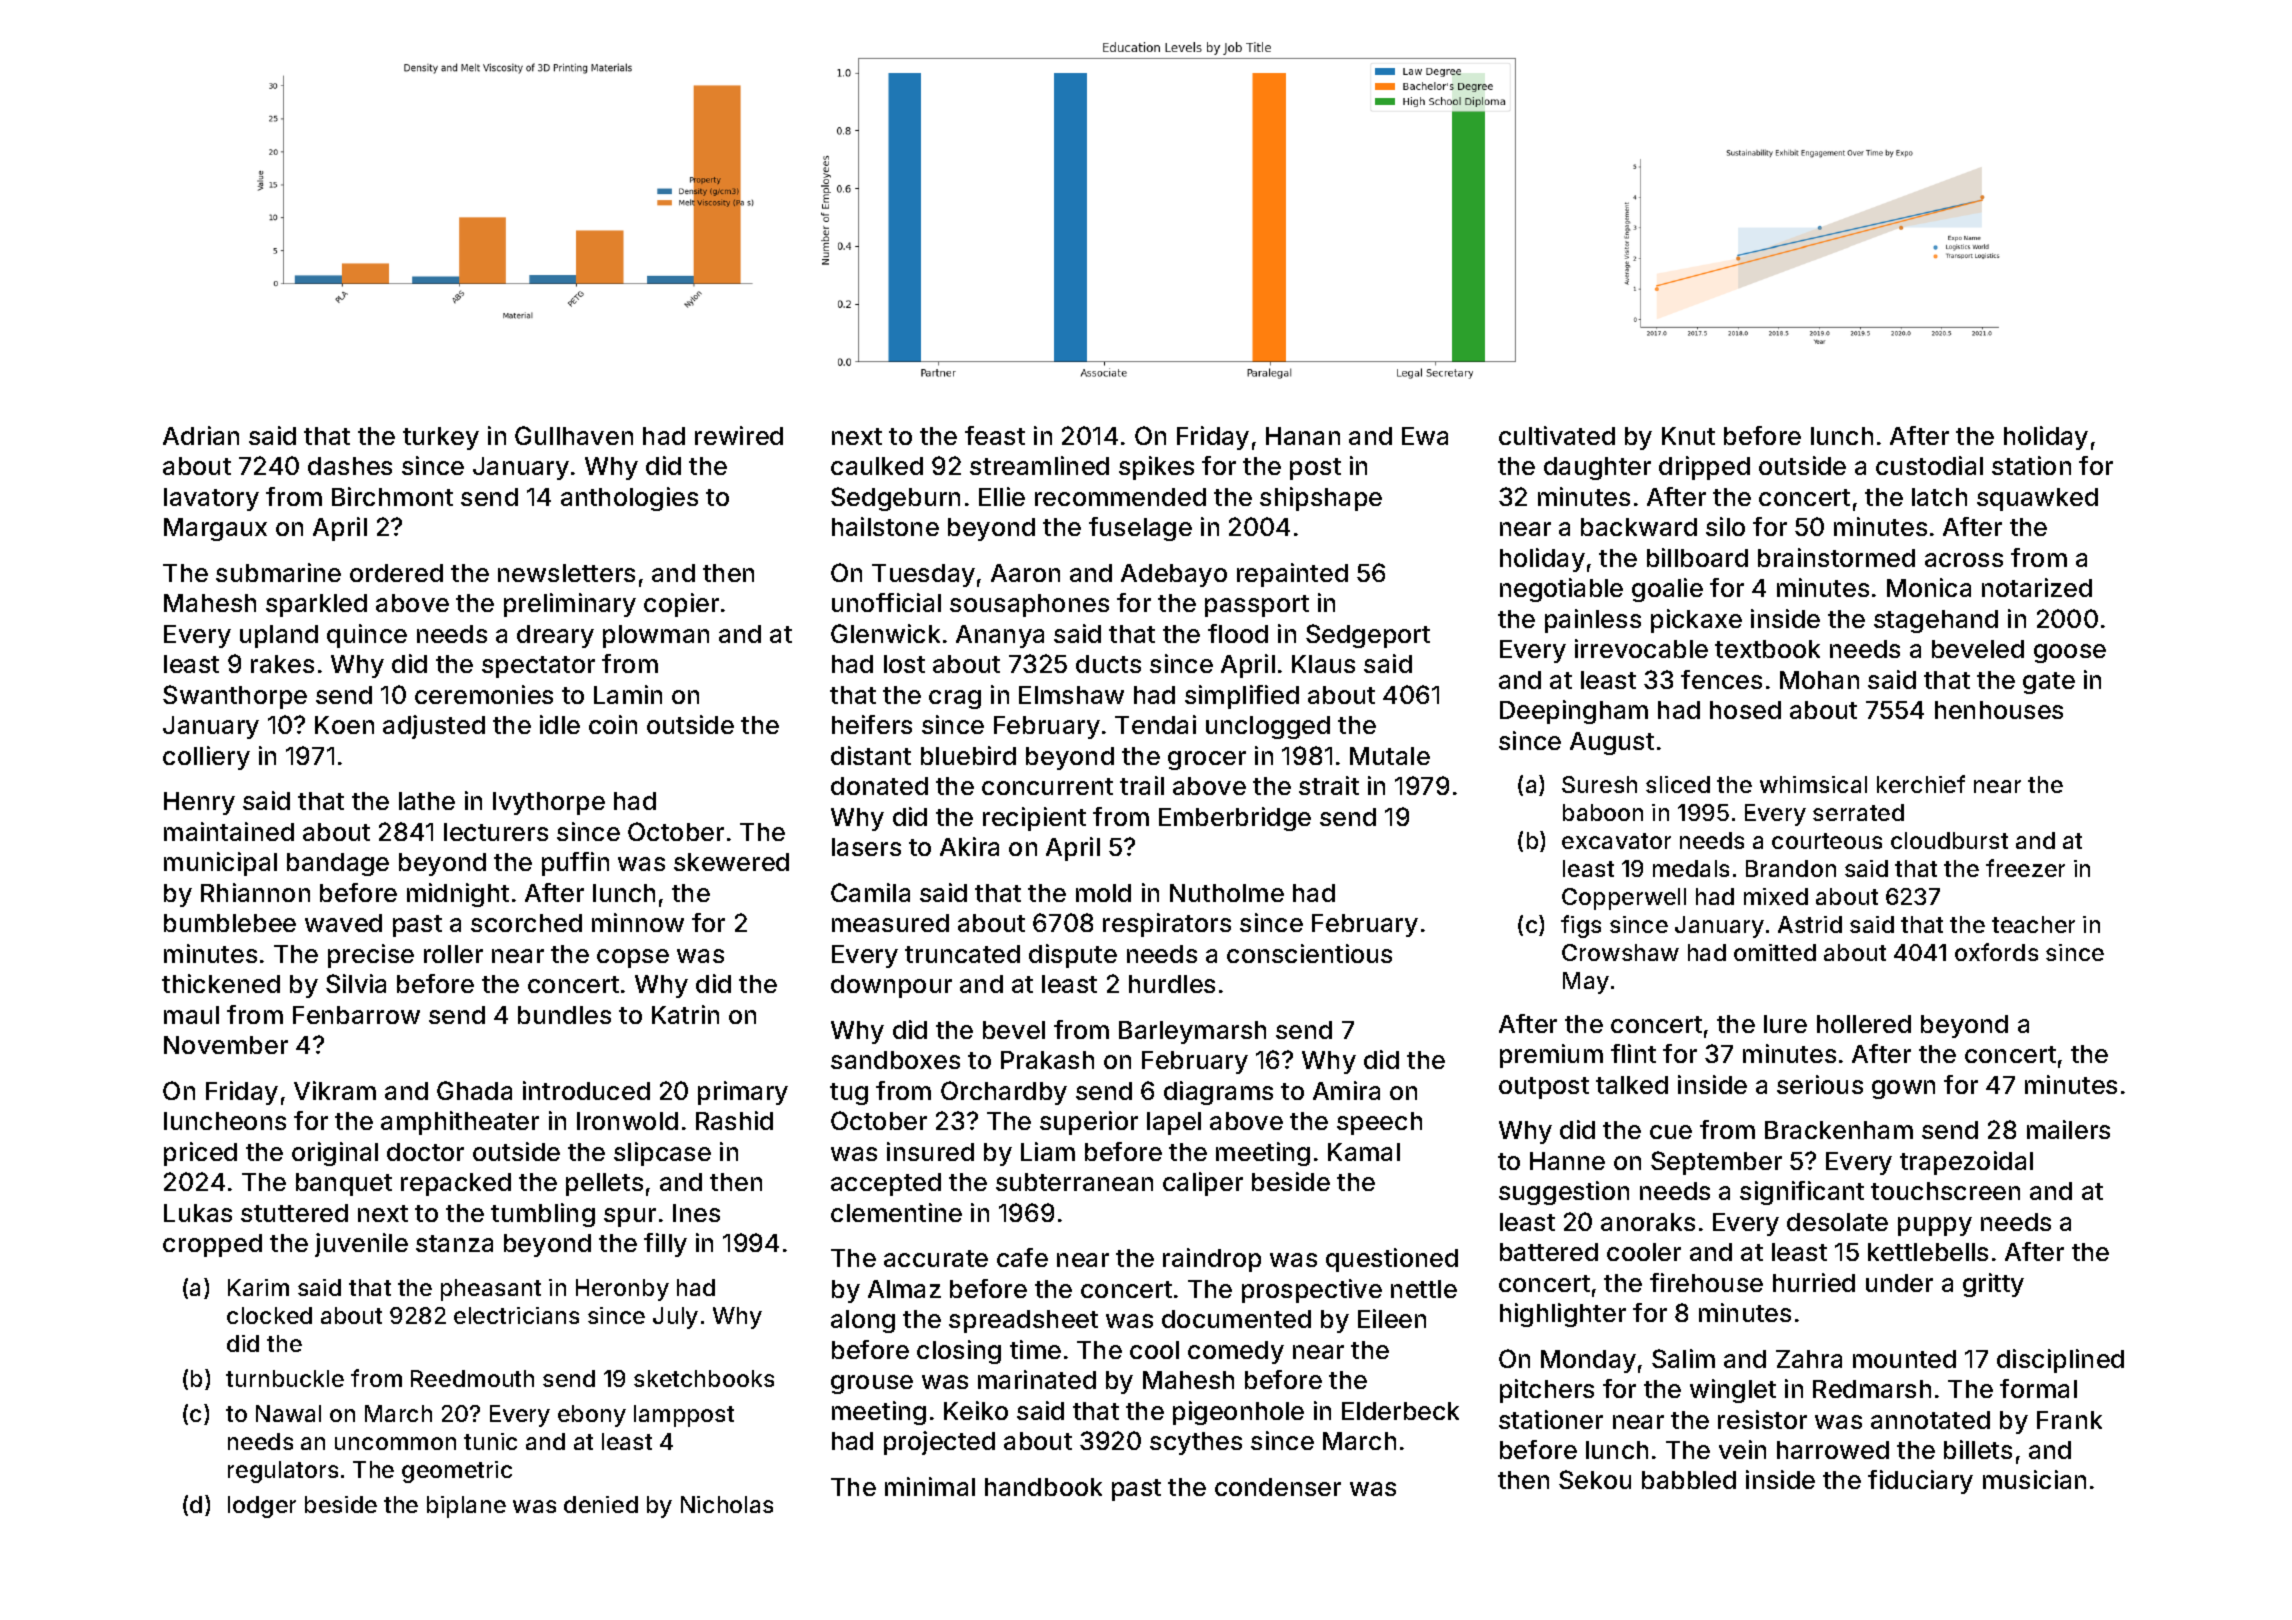 Image resolution: width=2292 pixels, height=1620 pixels. I want to click on feast, so click(995, 435).
